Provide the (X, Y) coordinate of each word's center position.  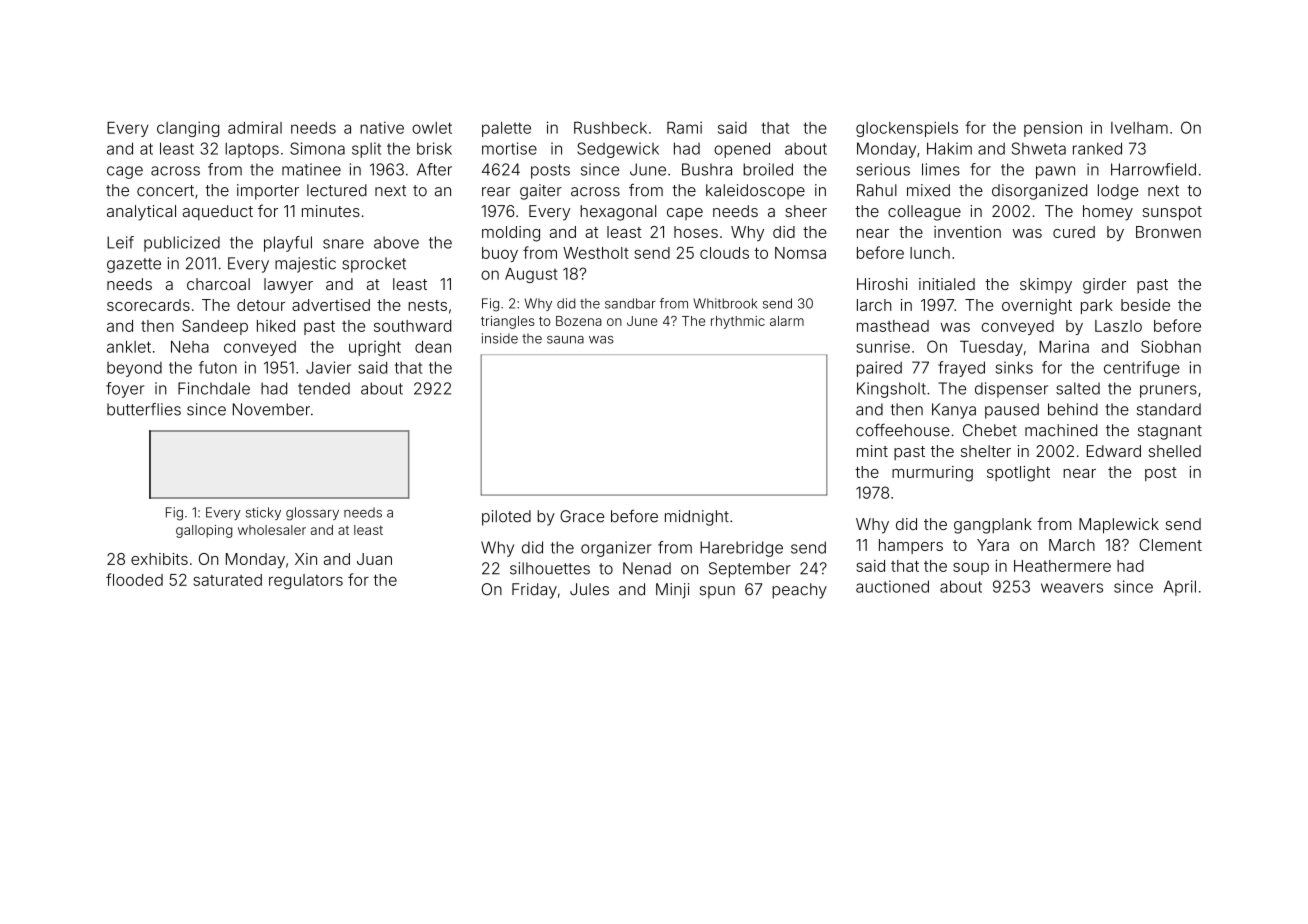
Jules (589, 589)
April (1180, 588)
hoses (696, 232)
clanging (188, 129)
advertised (331, 305)
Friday (534, 591)
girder (1104, 286)
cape (685, 214)
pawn (1055, 172)
